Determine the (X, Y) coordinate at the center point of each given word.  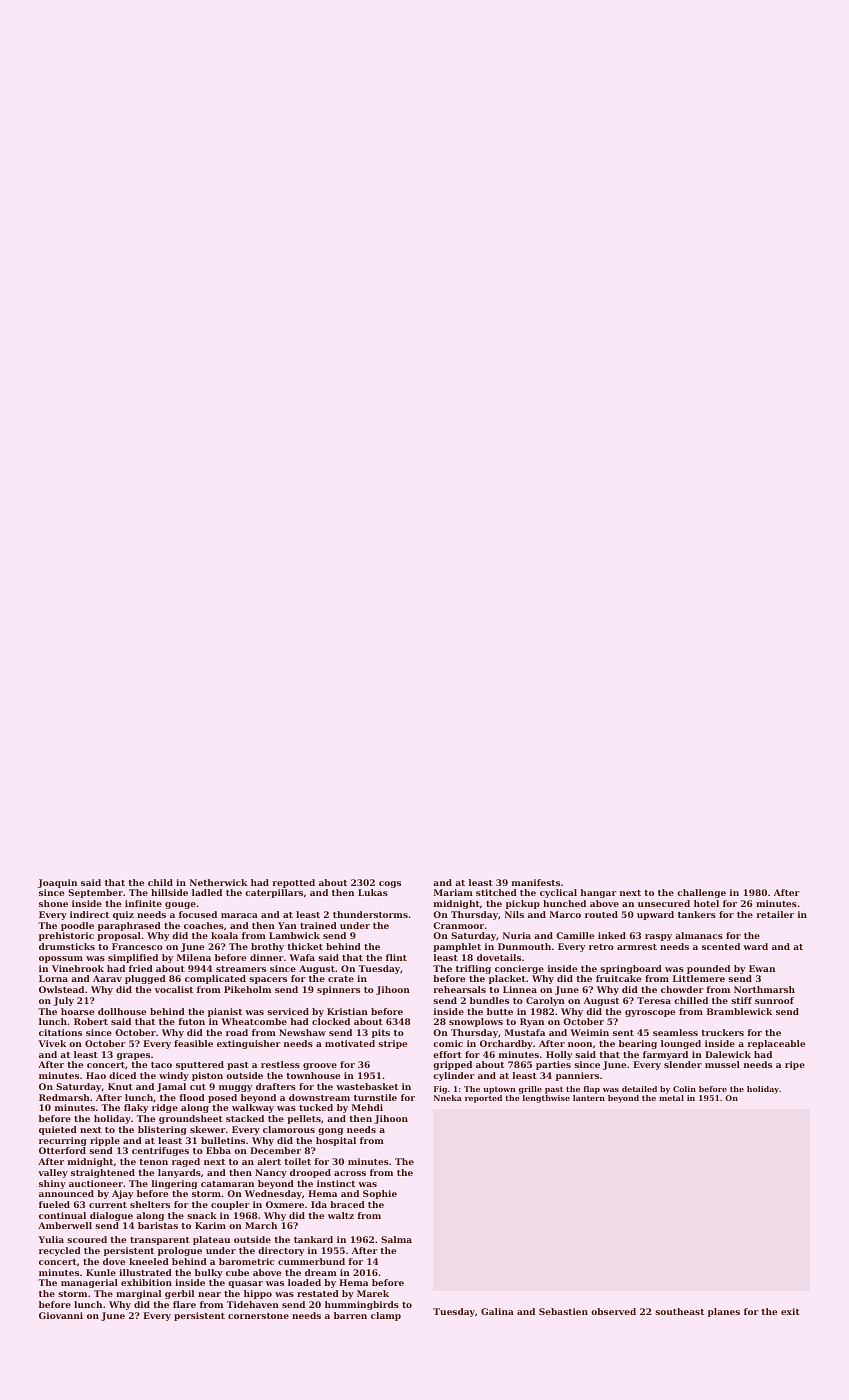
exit (790, 1311)
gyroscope (650, 1013)
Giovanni (61, 1315)
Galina (497, 1311)
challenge (701, 893)
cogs (390, 884)
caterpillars (274, 893)
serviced (288, 1011)
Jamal (171, 1087)
